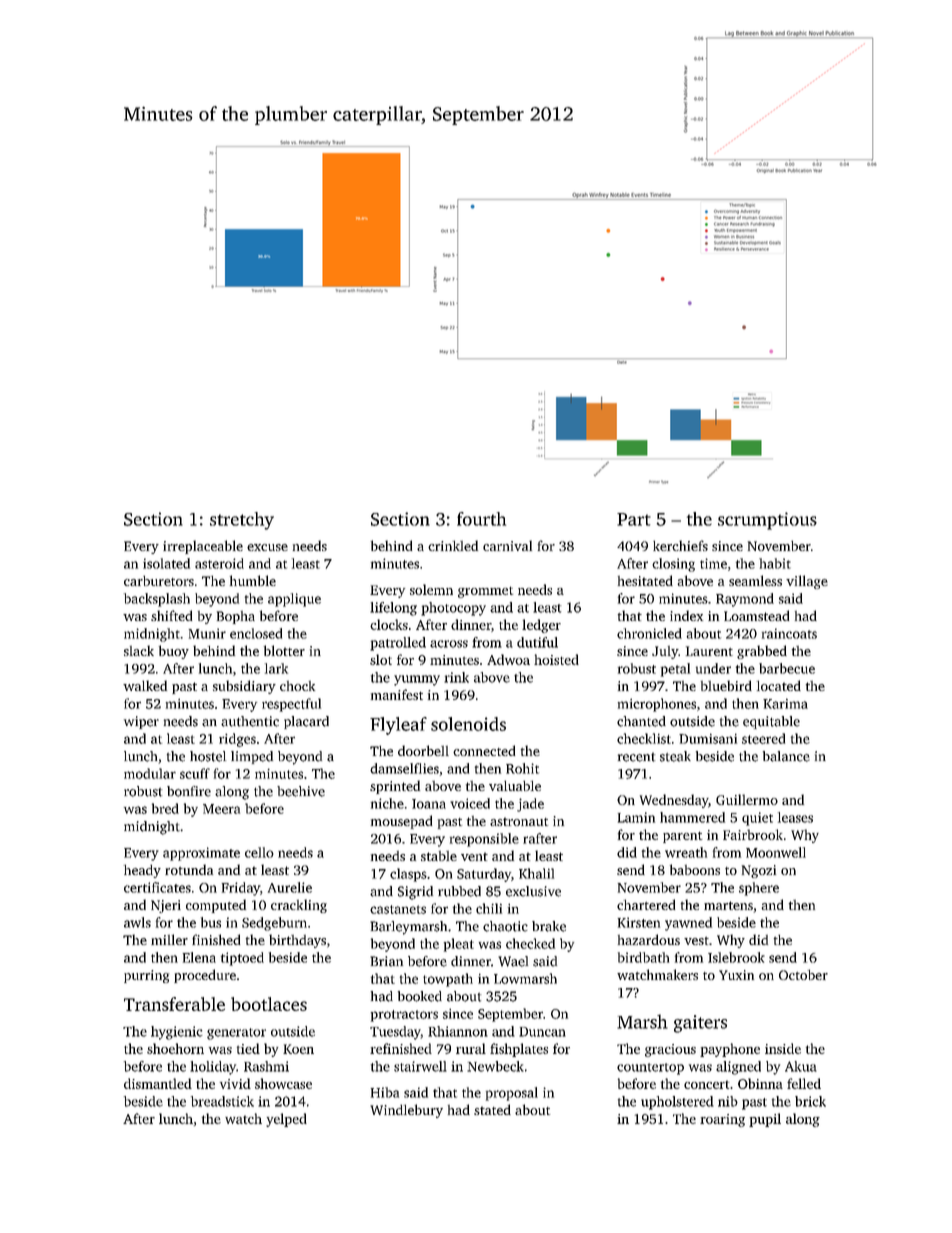  I want to click on bred, so click(165, 808).
